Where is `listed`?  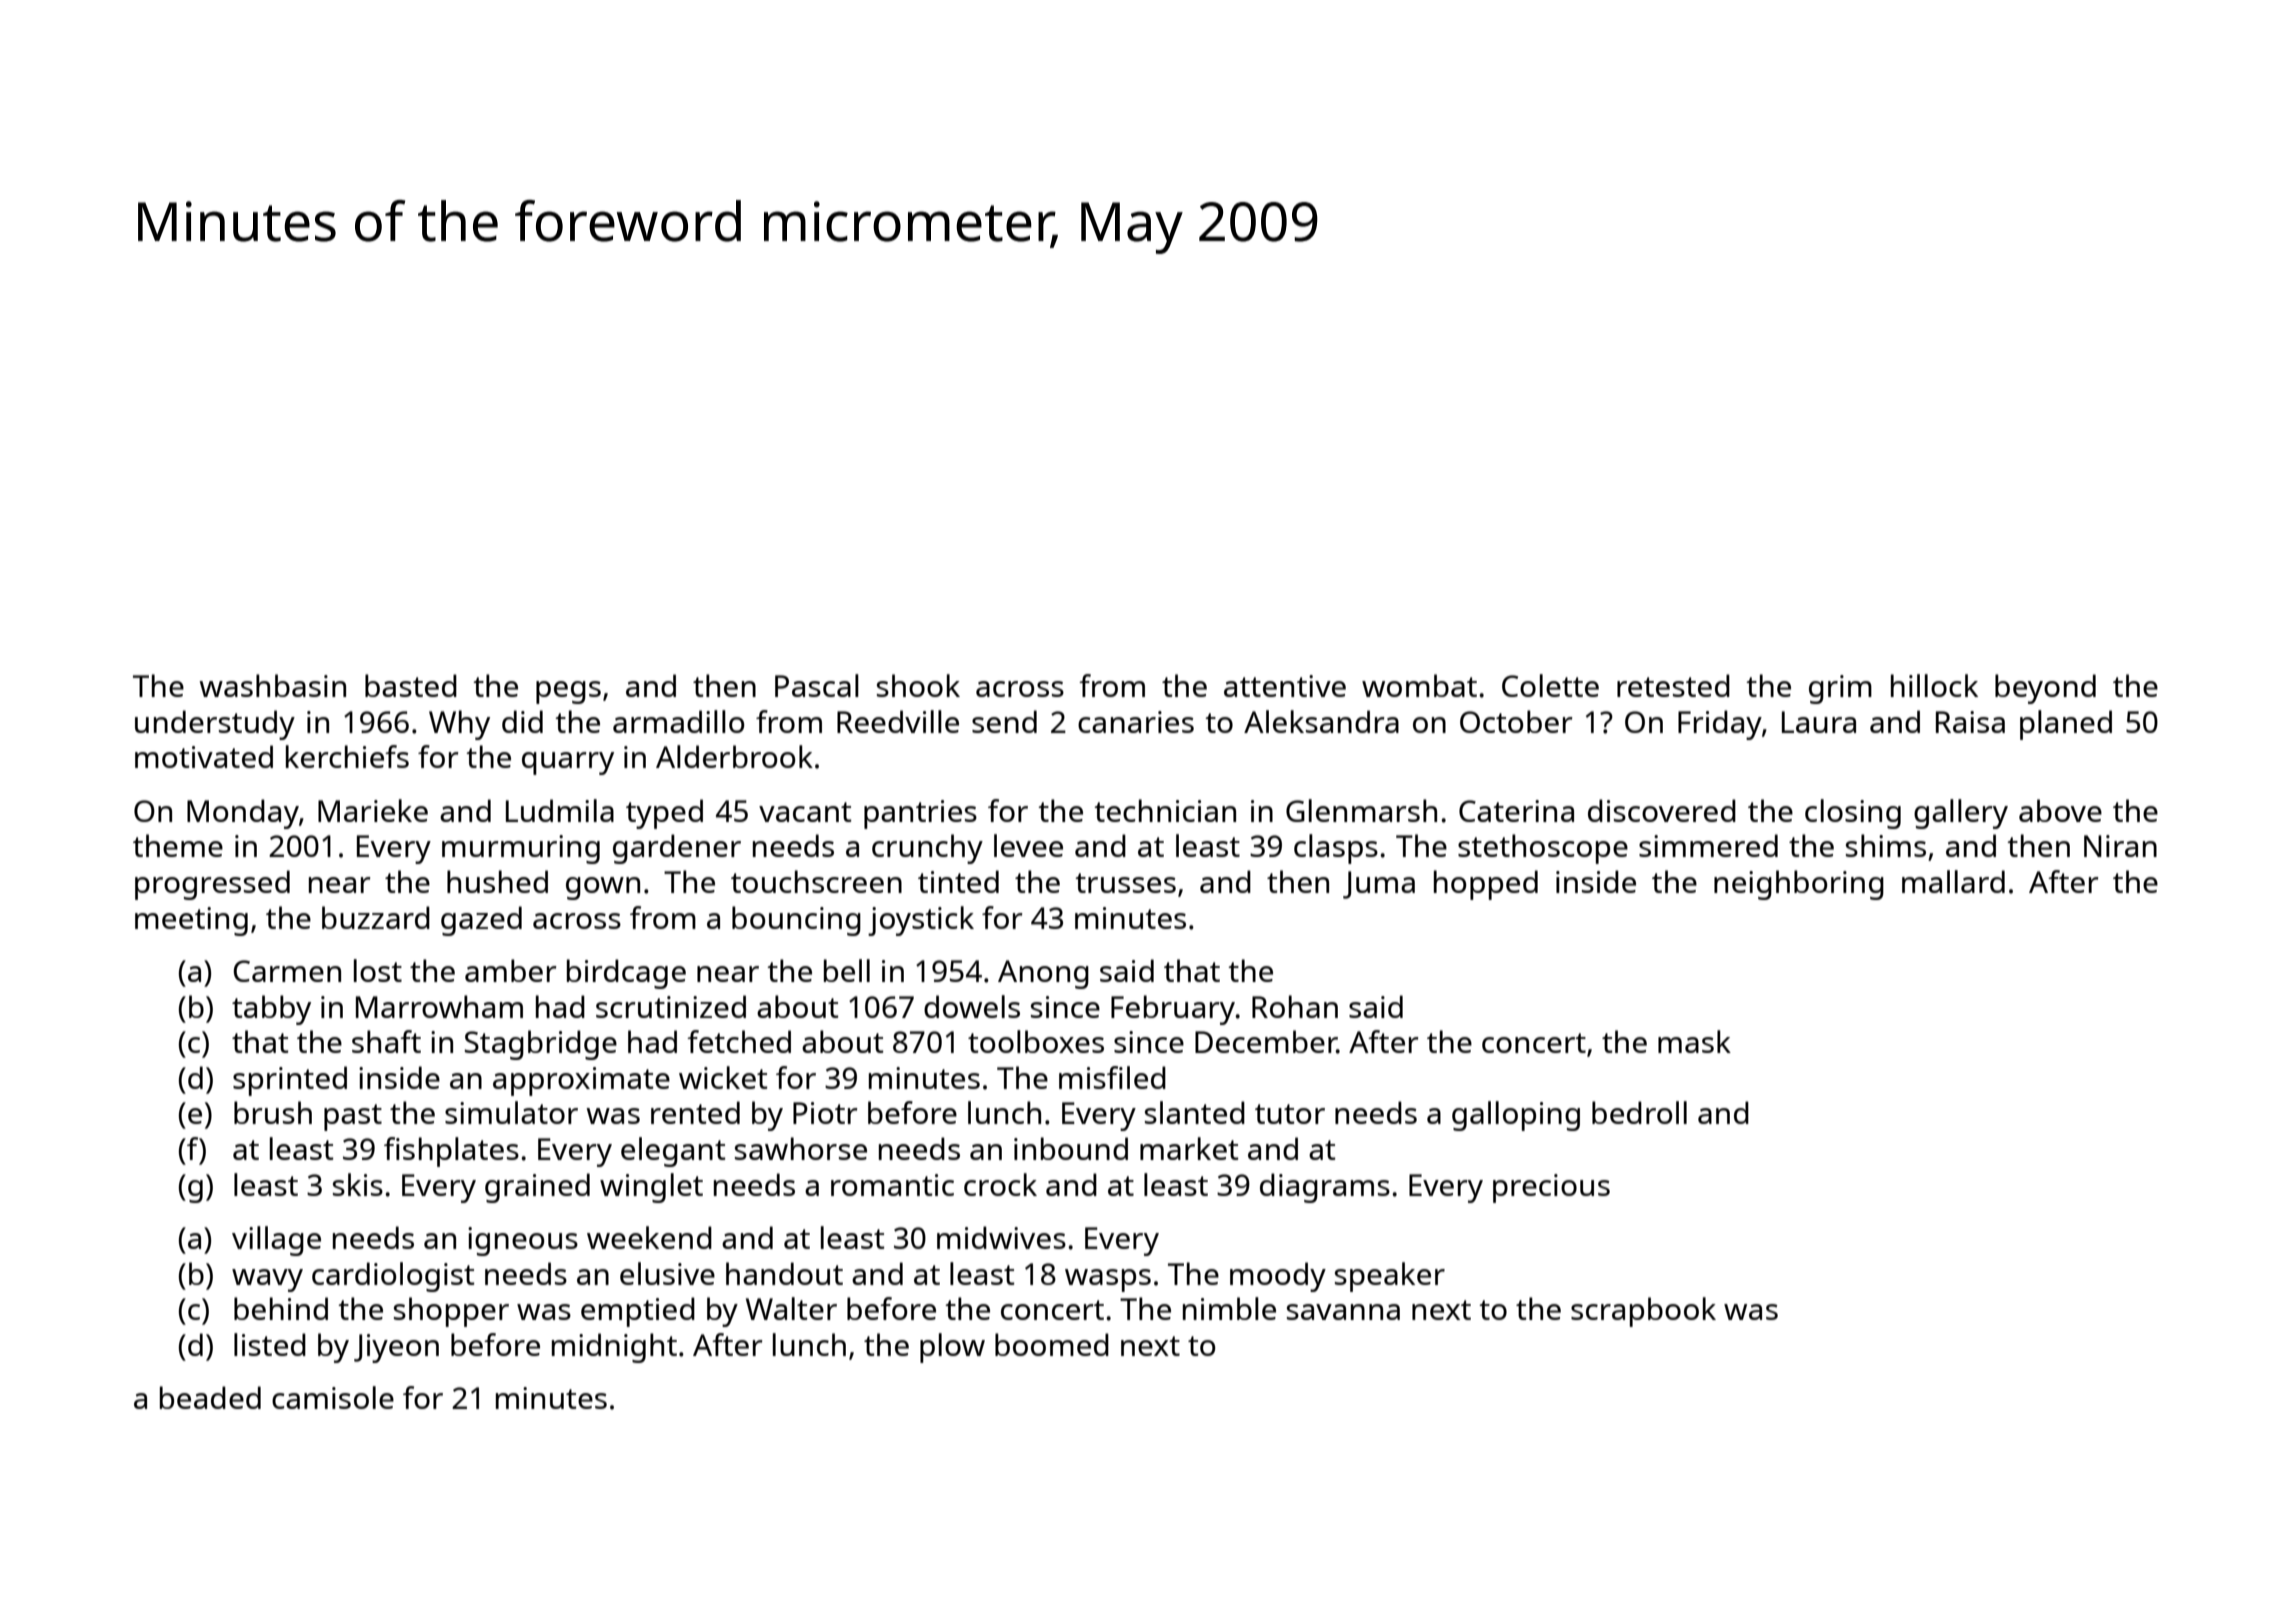 listed is located at coordinates (270, 1344).
